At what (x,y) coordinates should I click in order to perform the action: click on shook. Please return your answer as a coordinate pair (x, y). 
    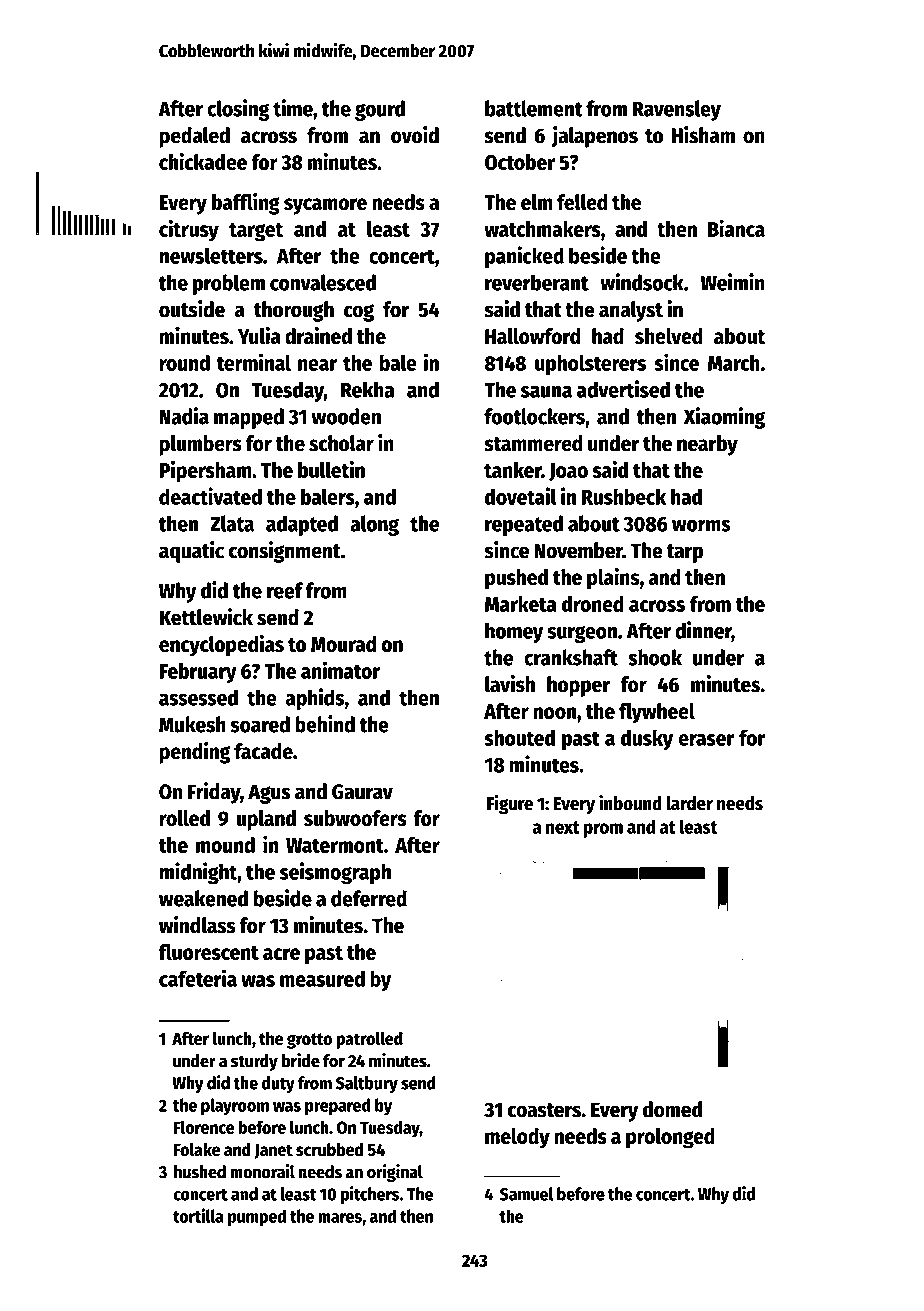
    Looking at the image, I should click on (655, 657).
